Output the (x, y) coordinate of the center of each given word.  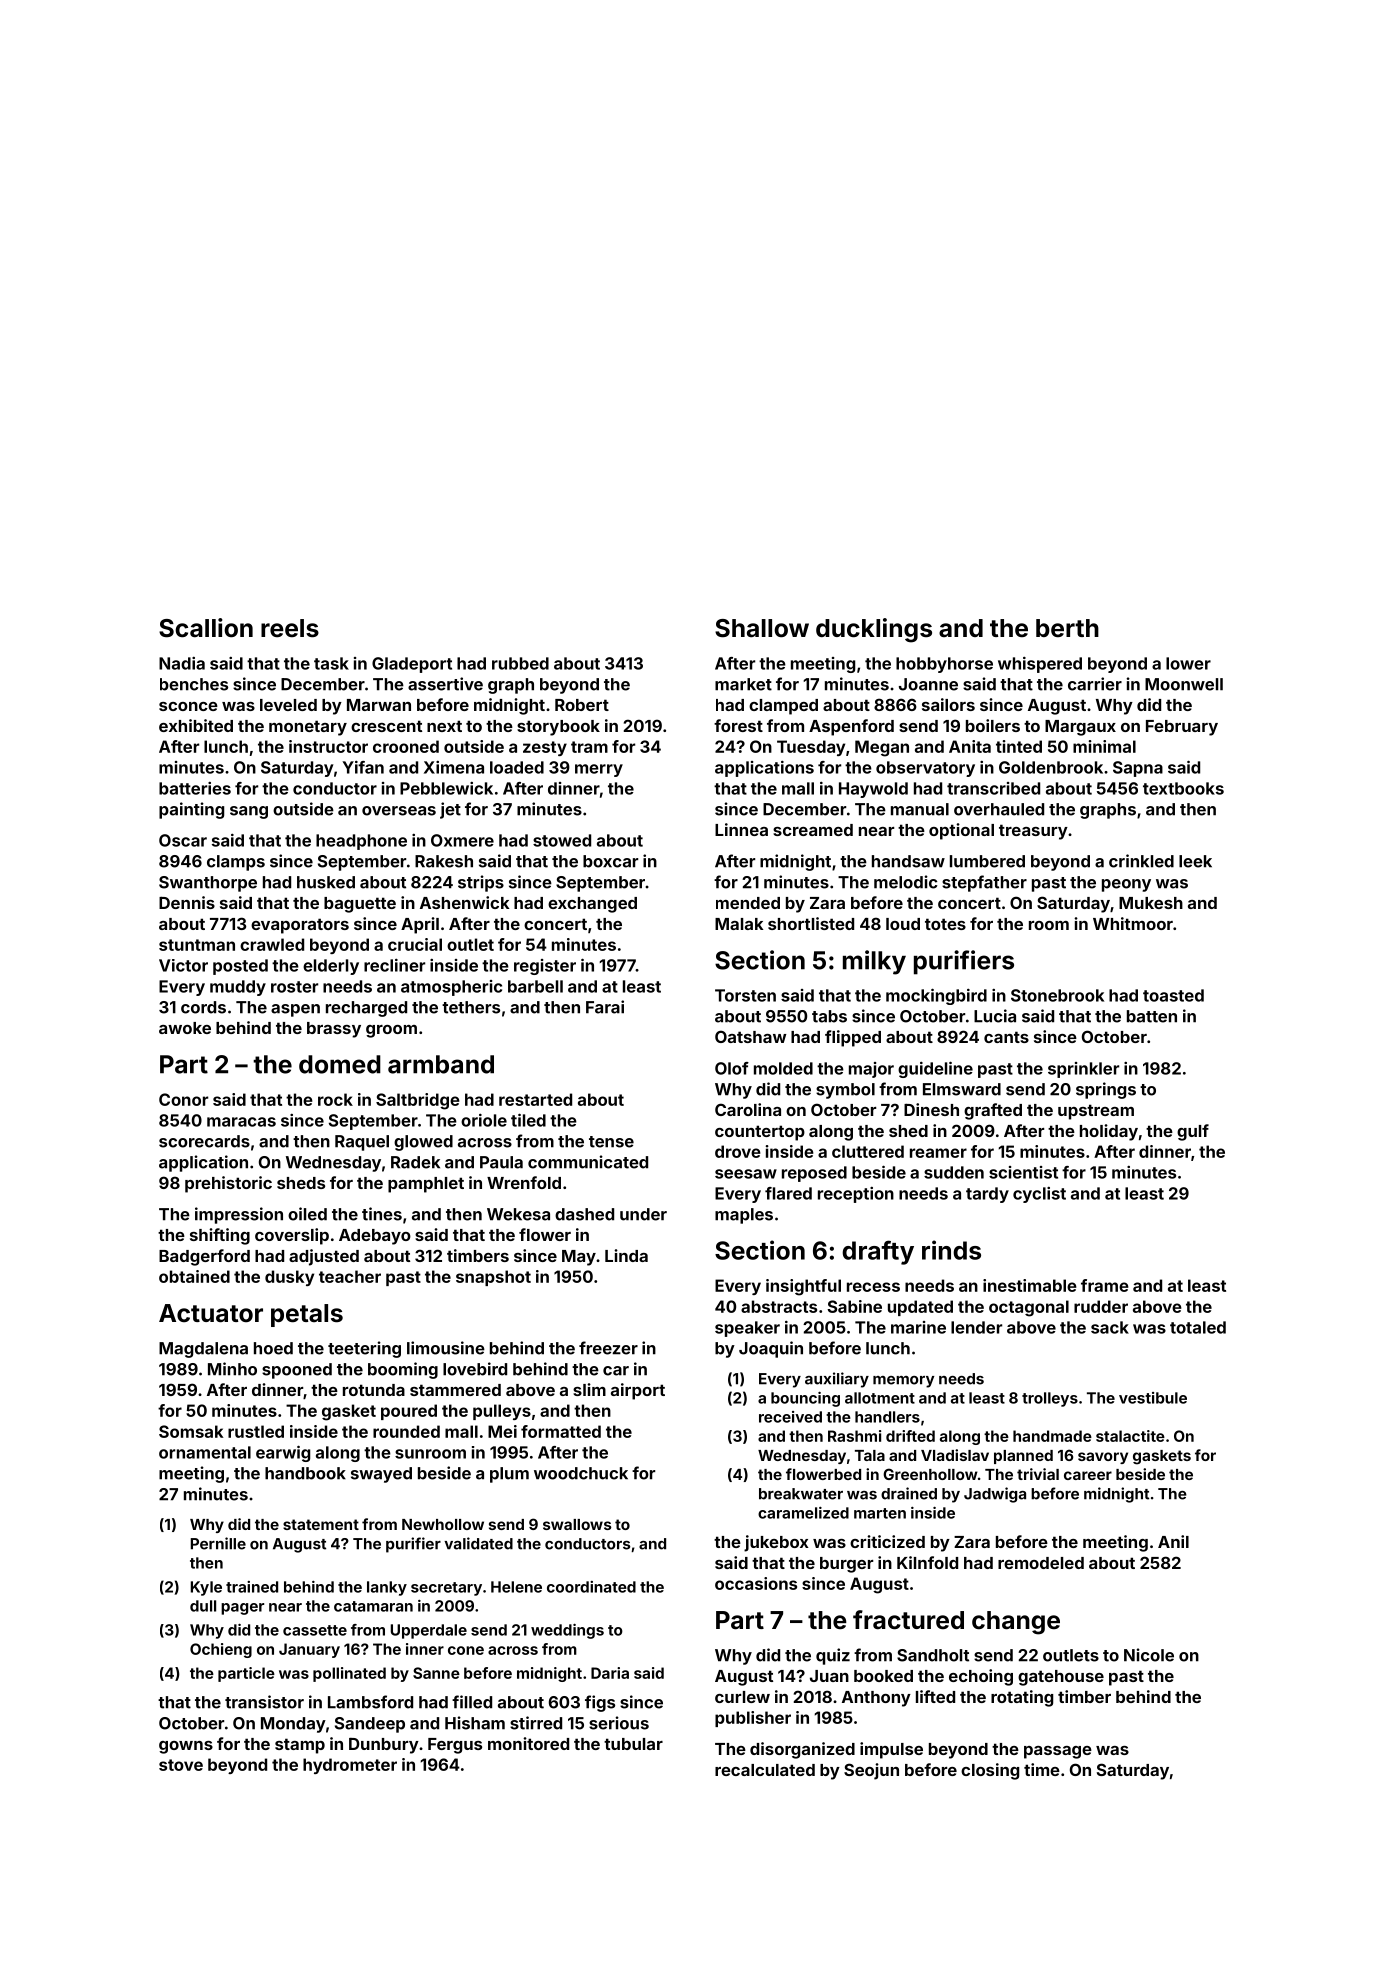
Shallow (762, 628)
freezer (608, 1348)
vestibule (1153, 1398)
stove (181, 1765)
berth (1067, 628)
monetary (308, 728)
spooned (297, 1371)
